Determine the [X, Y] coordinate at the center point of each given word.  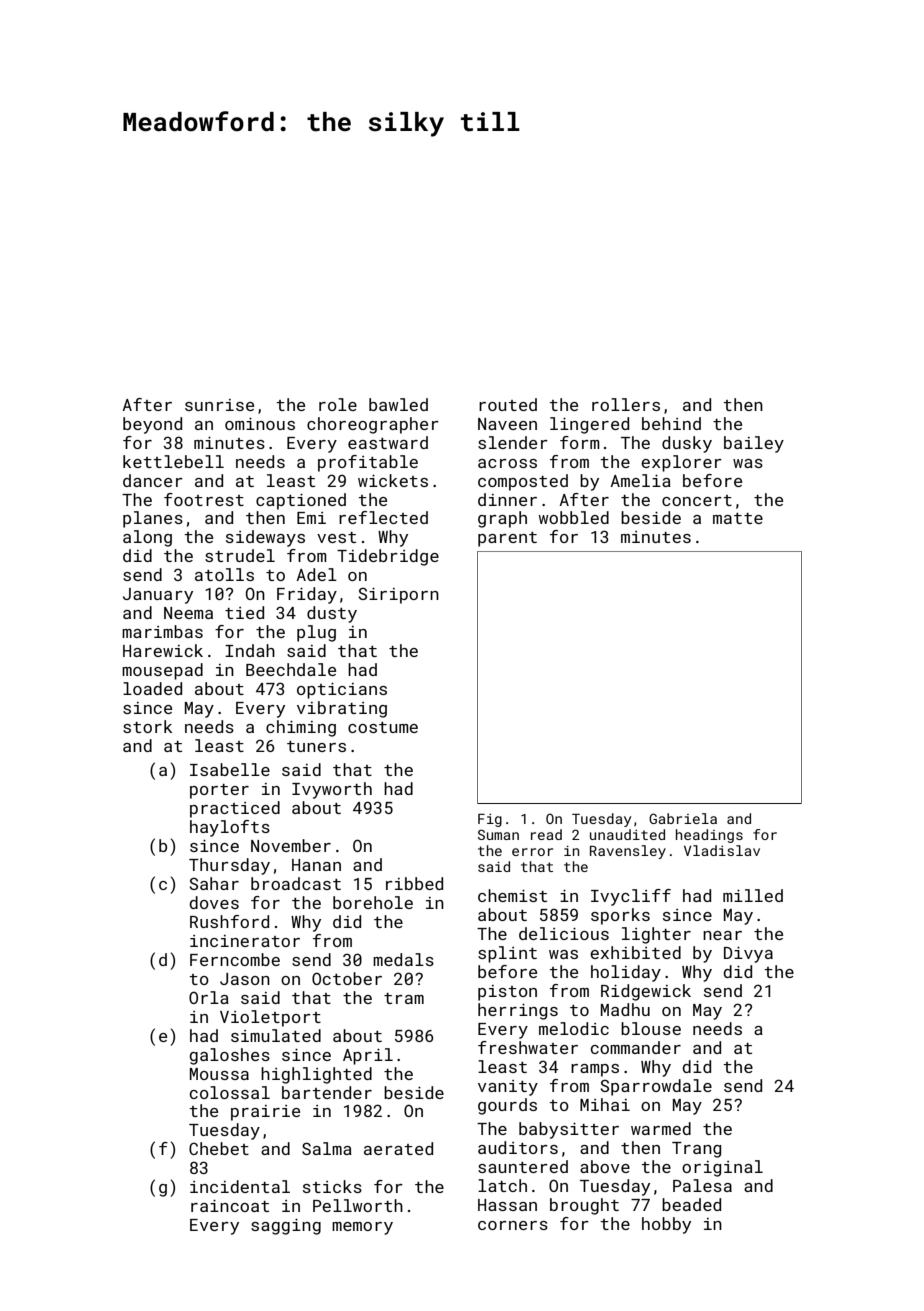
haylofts [230, 828]
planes [153, 519]
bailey [754, 444]
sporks [620, 916]
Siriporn [399, 595]
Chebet [219, 1148]
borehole [373, 902]
